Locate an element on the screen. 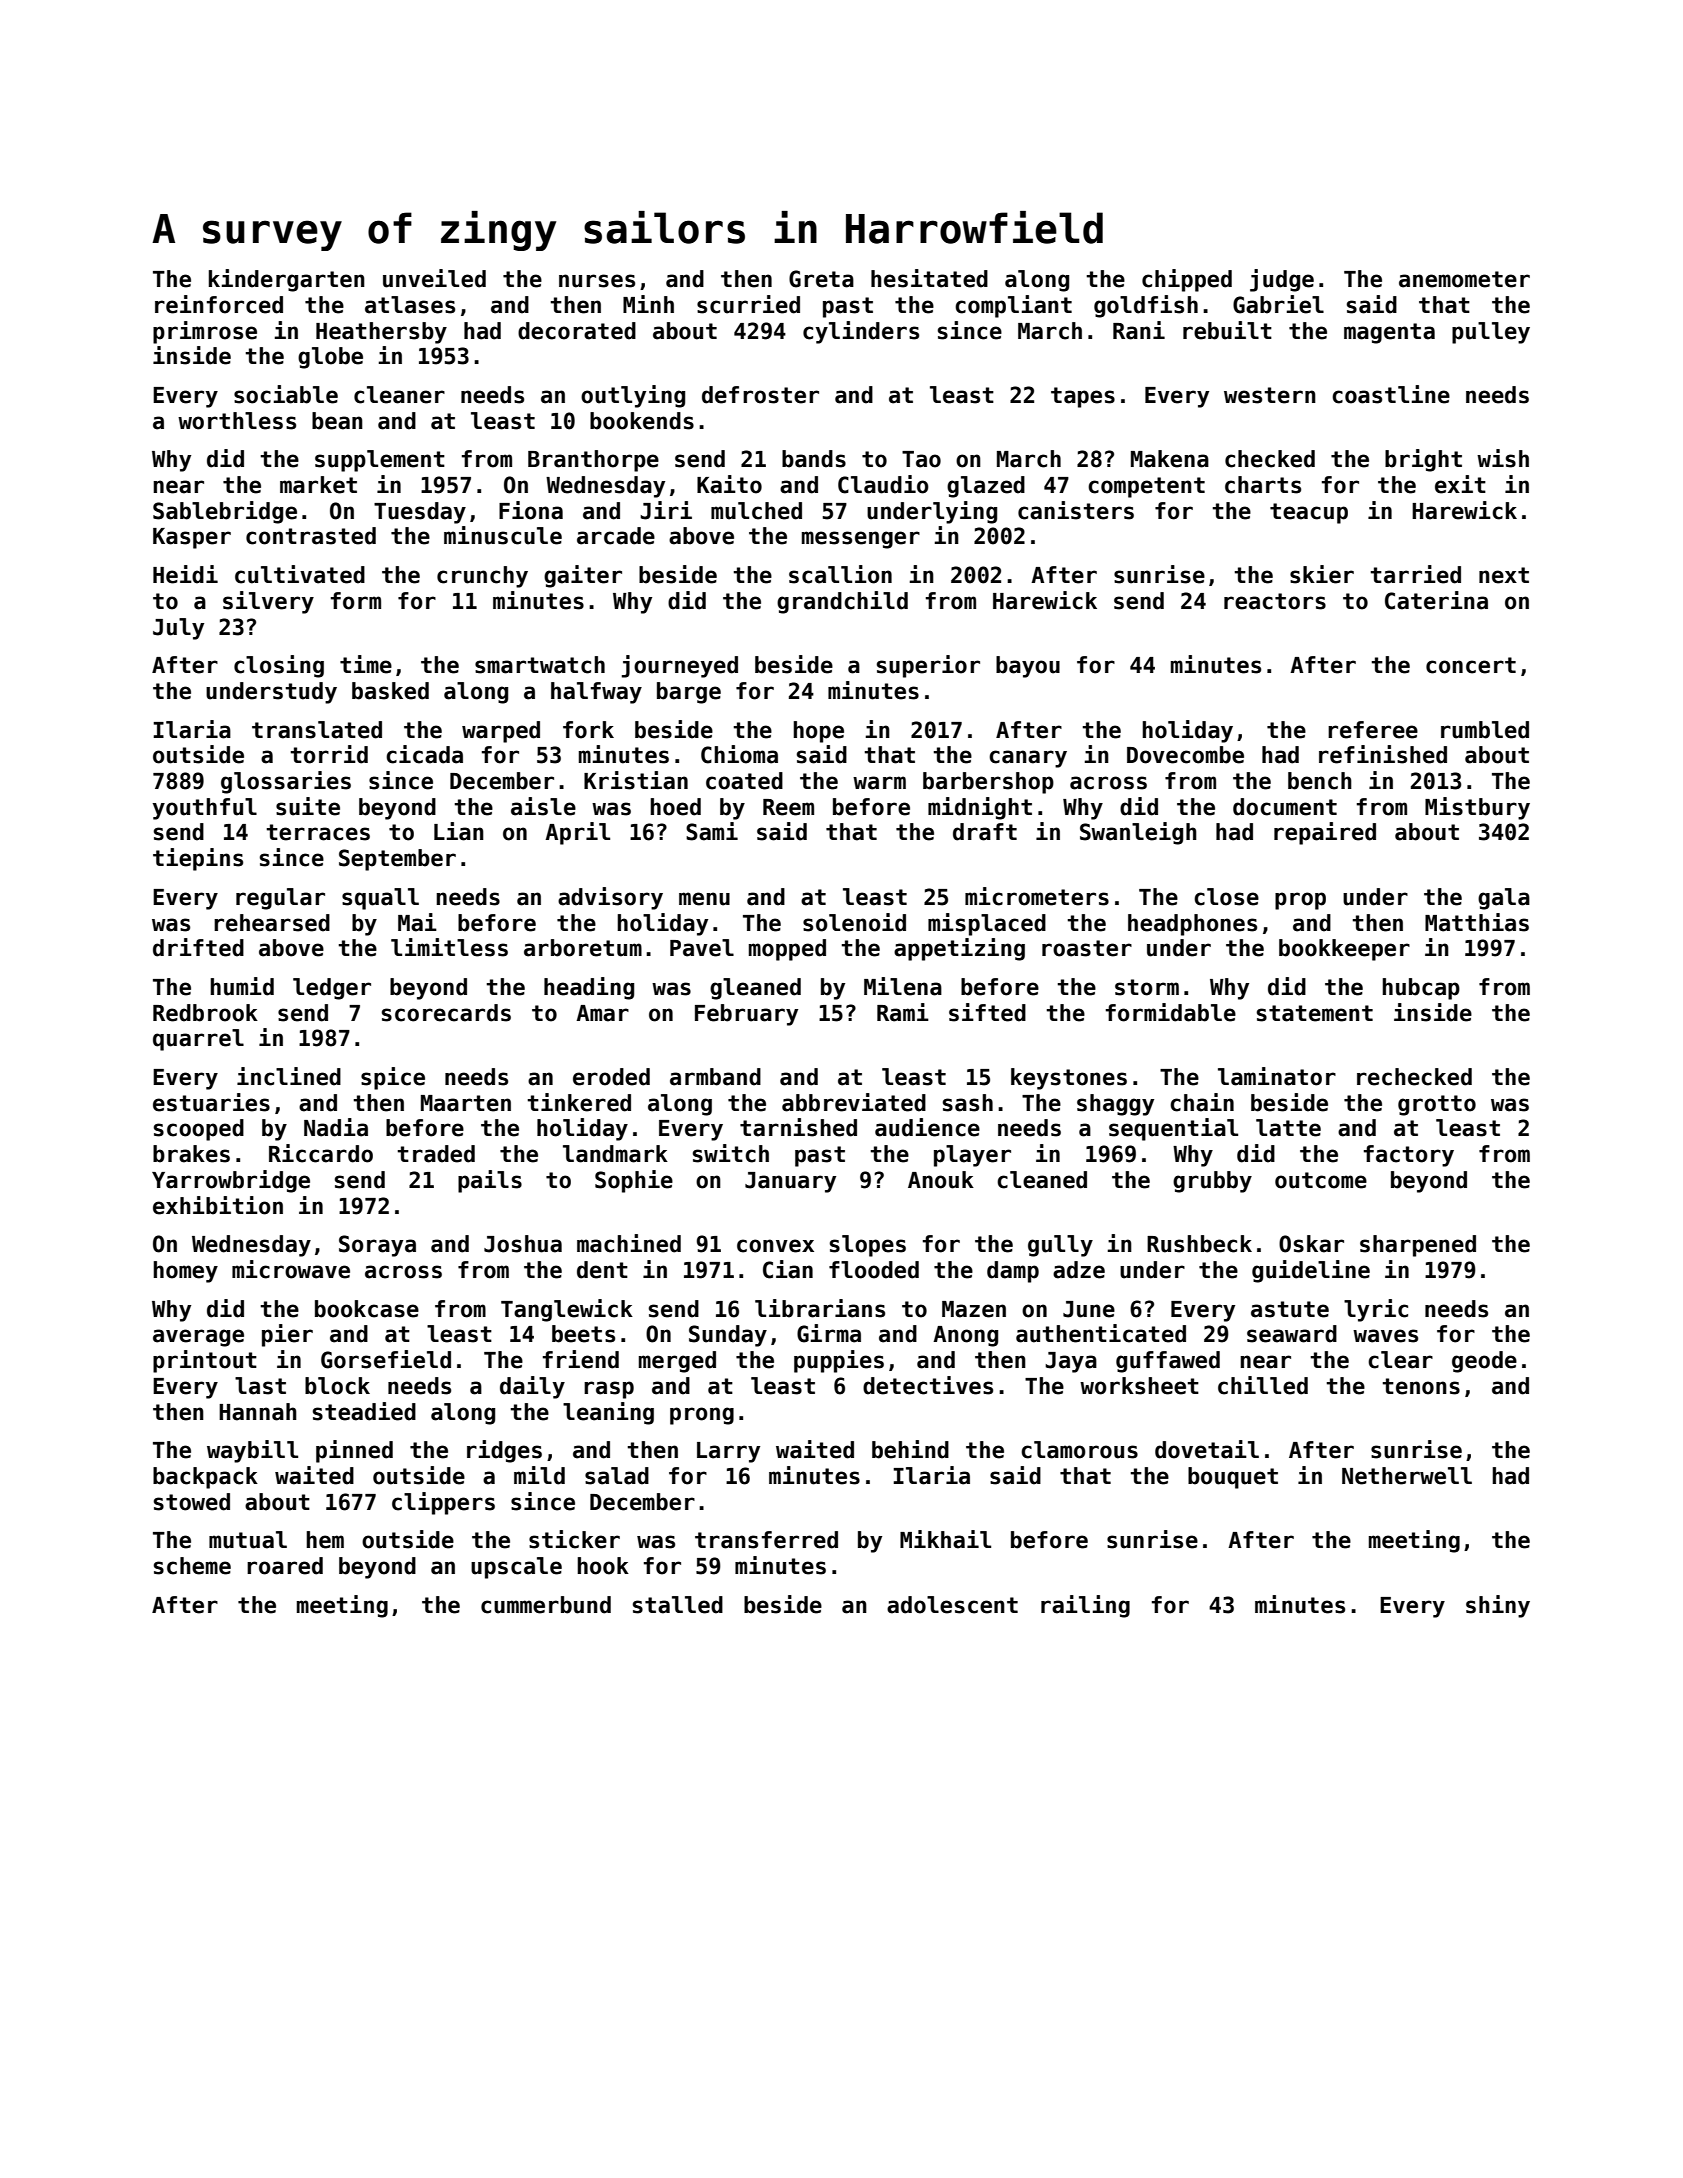 Image resolution: width=1683 pixels, height=2178 pixels. Joshua is located at coordinates (523, 1244).
